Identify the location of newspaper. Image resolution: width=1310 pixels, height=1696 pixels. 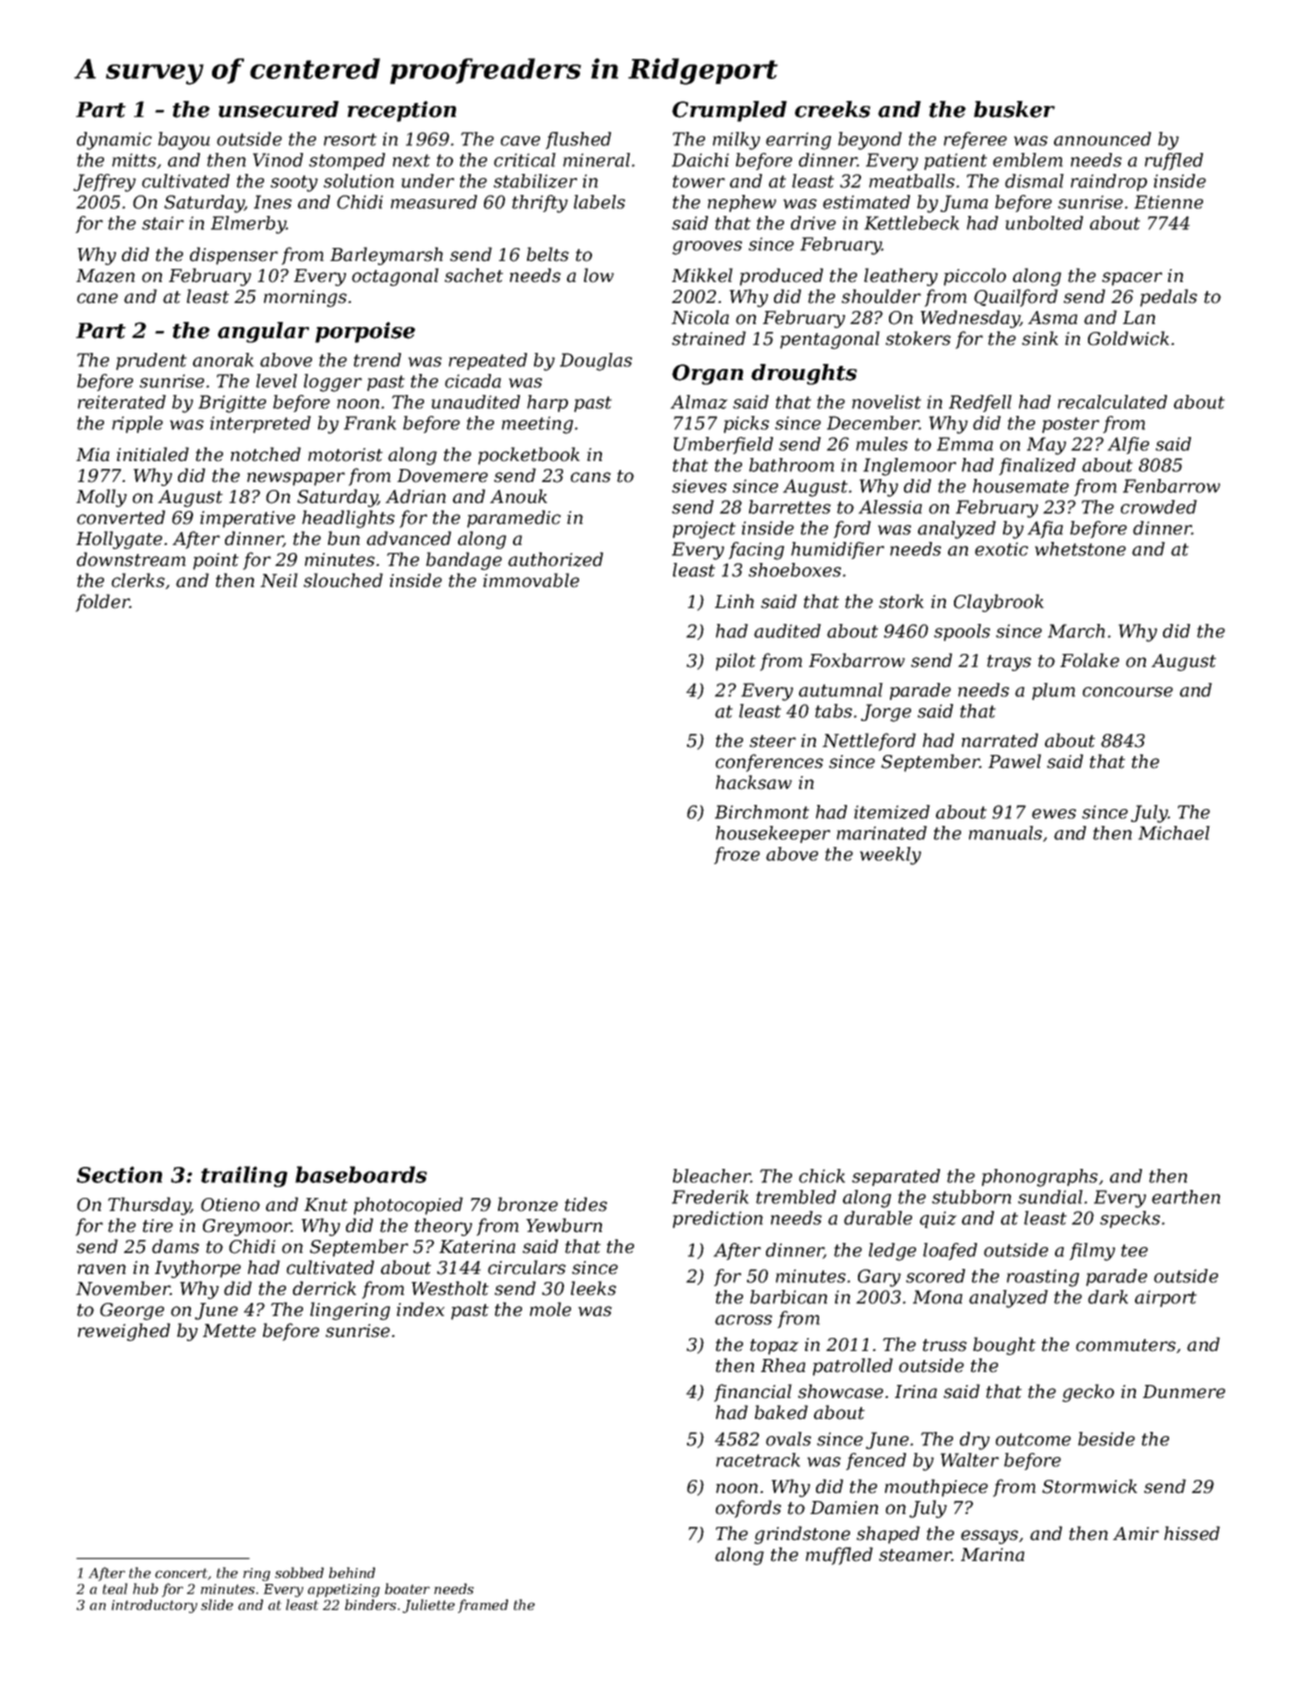
(296, 479).
